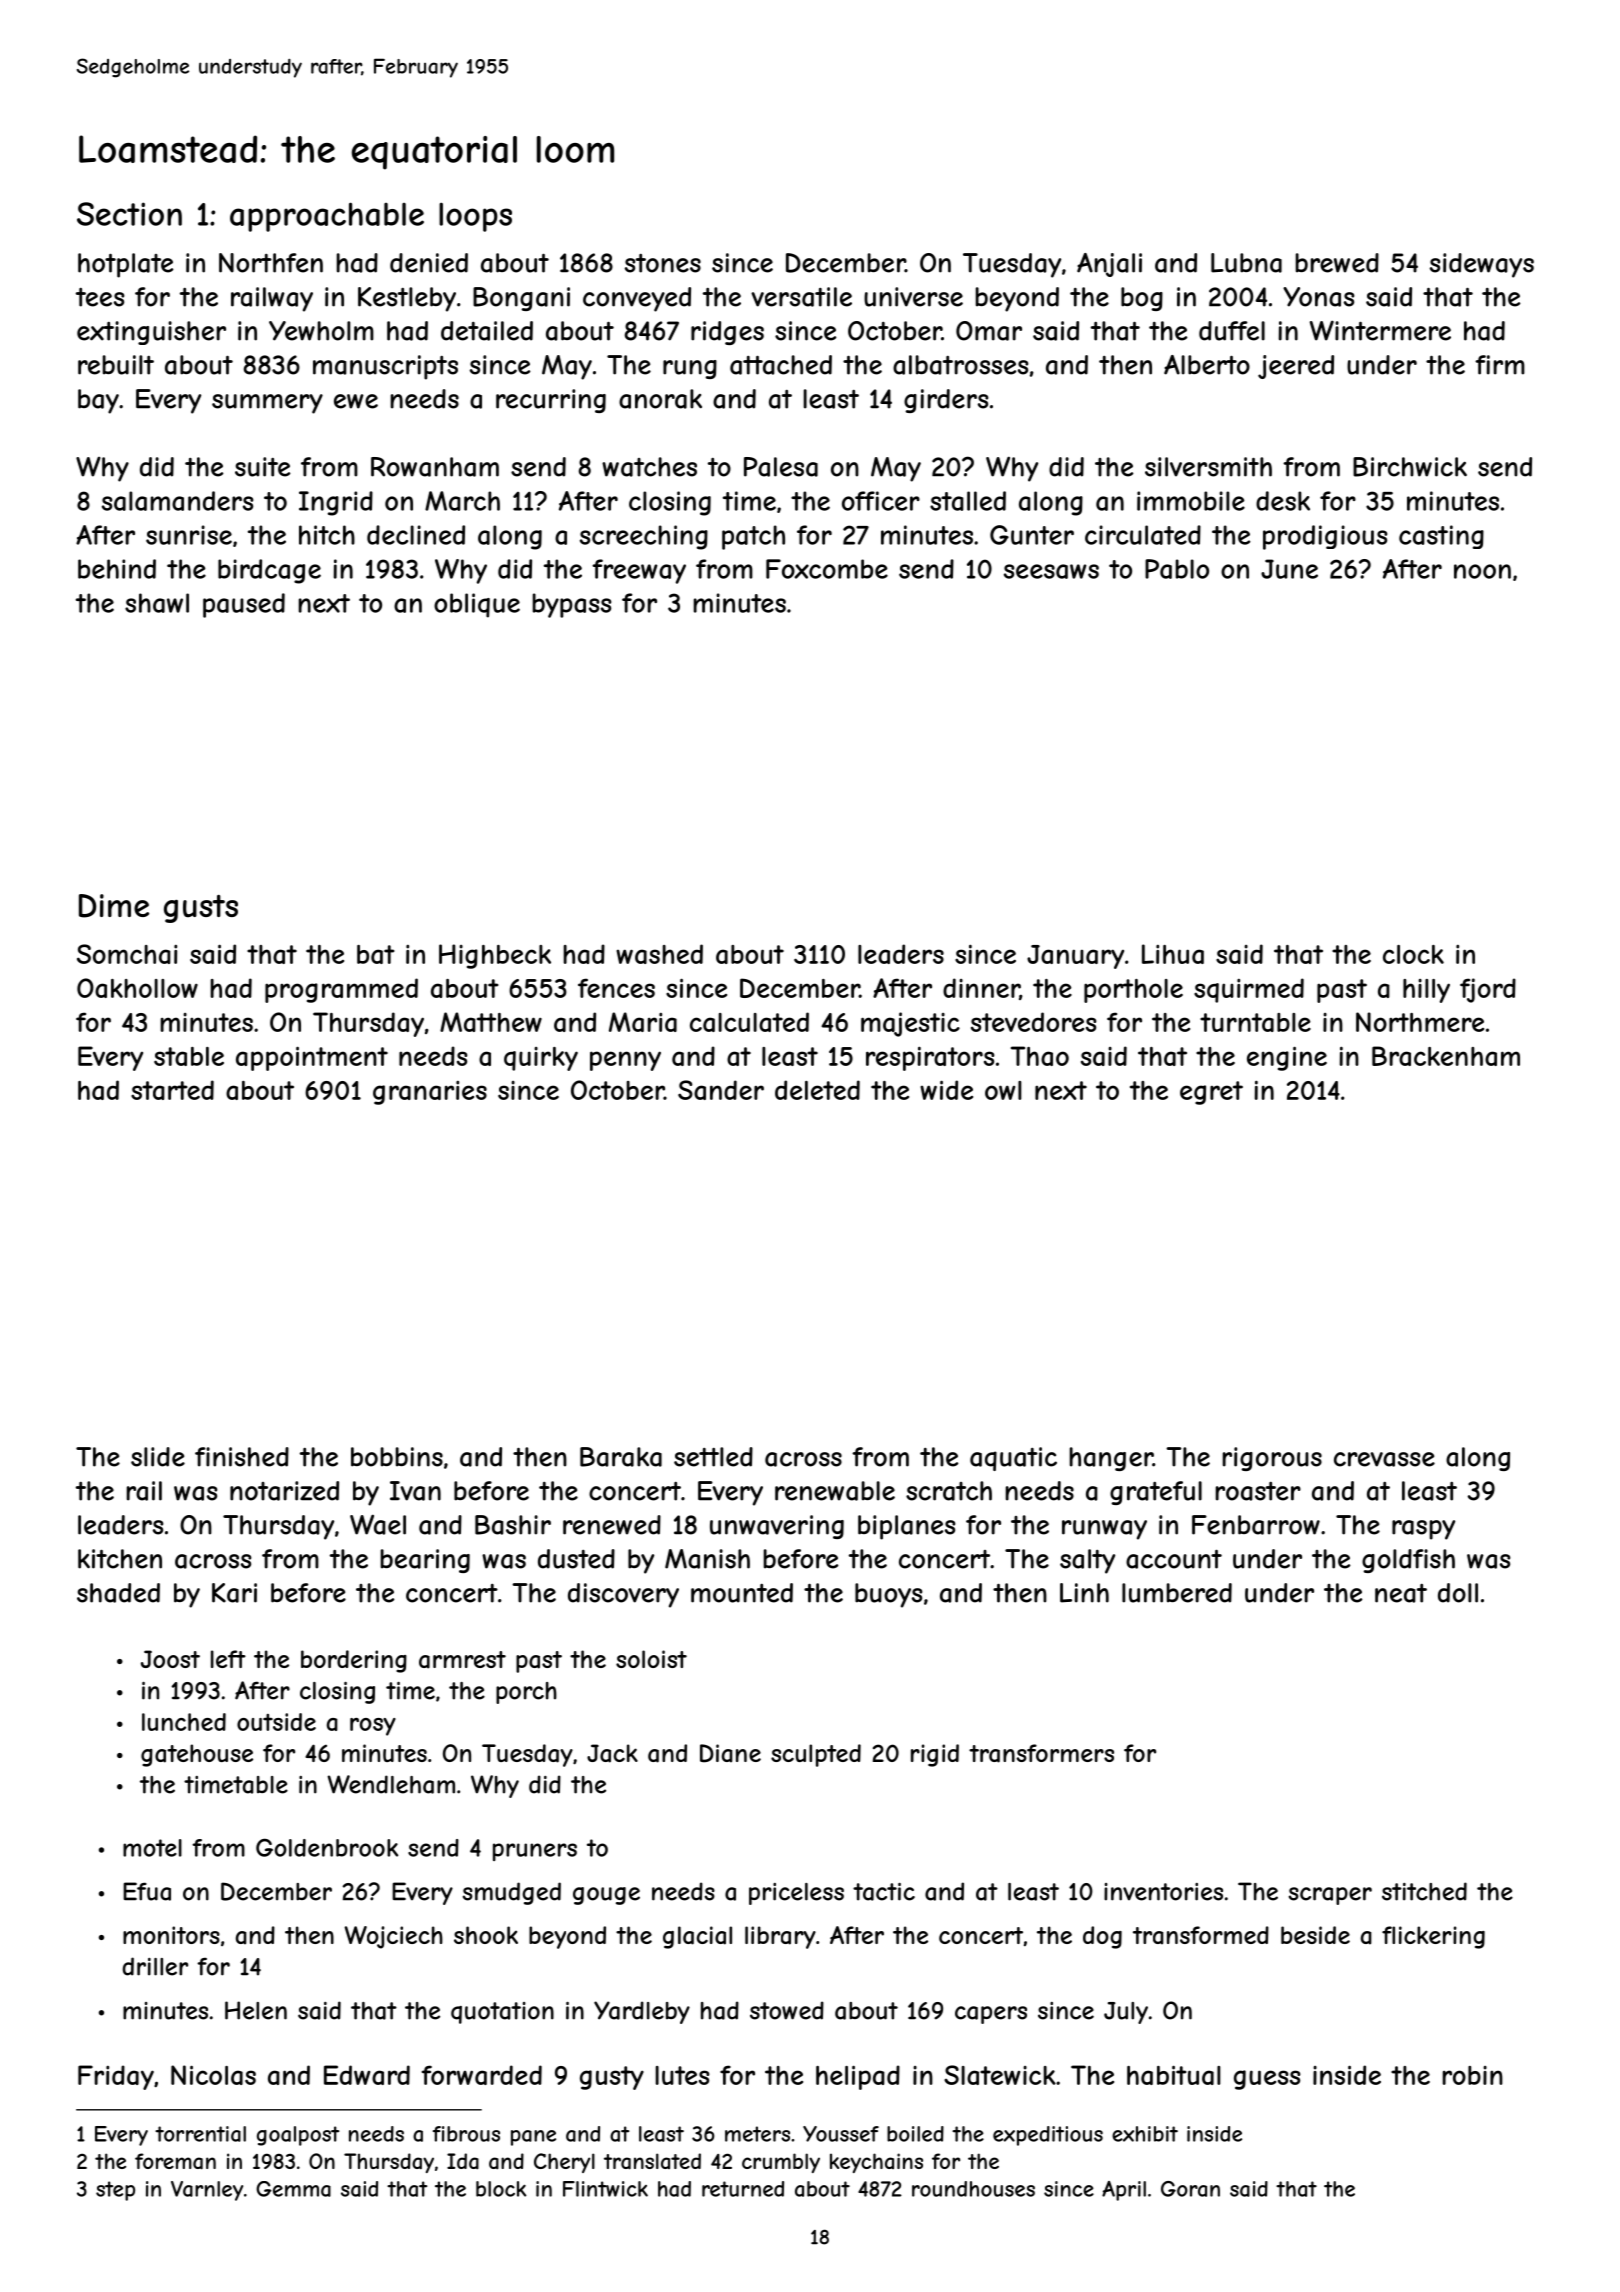 The width and height of the screenshot is (1620, 2292). Describe the element at coordinates (1482, 265) in the screenshot. I see `sideways` at that location.
